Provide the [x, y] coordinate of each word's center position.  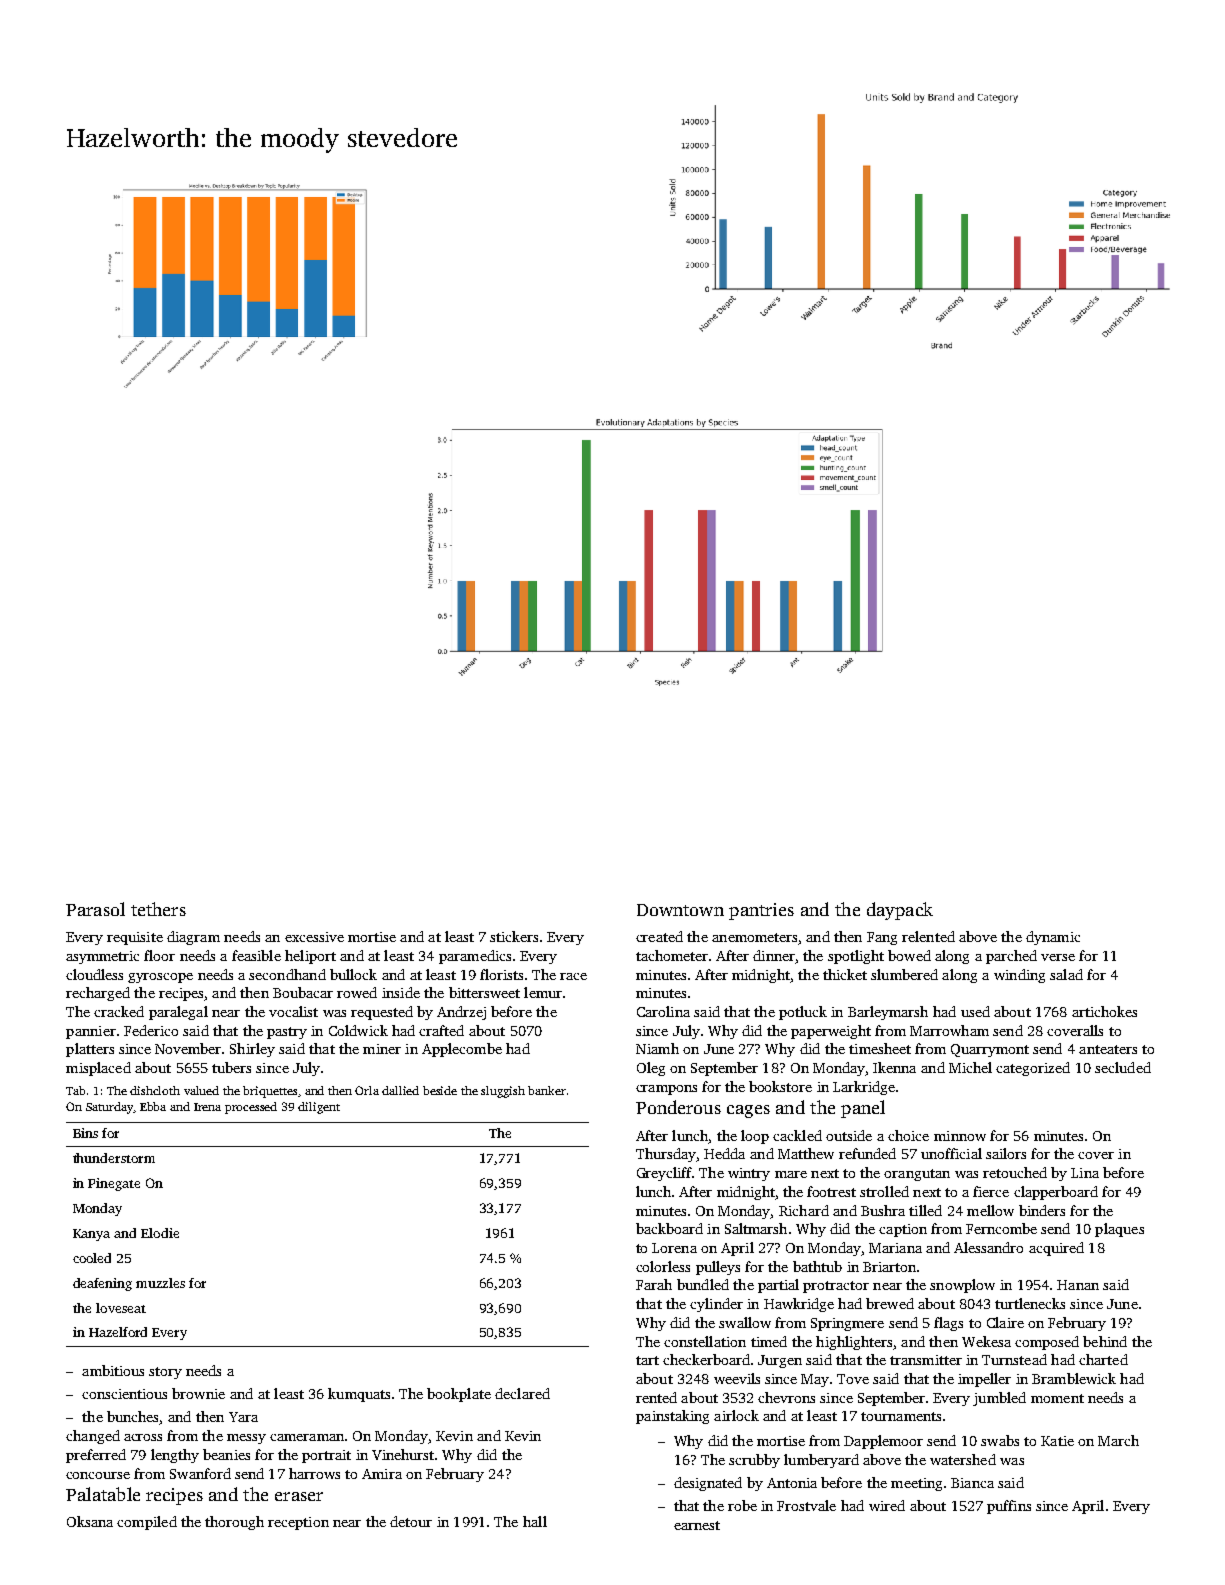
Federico [151, 1030]
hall [535, 1521]
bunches [132, 1416]
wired [887, 1505]
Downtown [680, 910]
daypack [900, 911]
